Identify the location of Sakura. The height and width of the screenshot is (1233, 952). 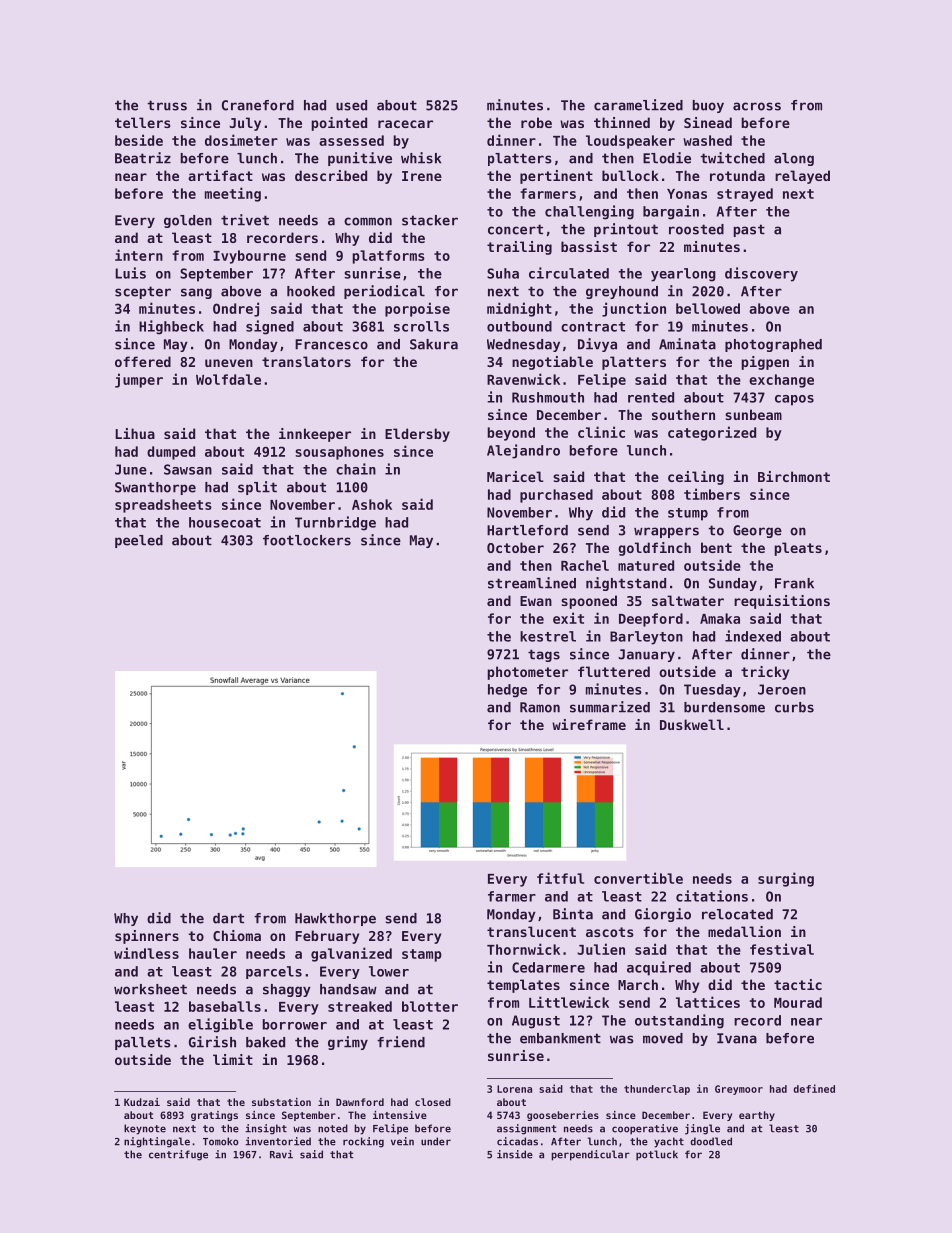
(434, 344).
